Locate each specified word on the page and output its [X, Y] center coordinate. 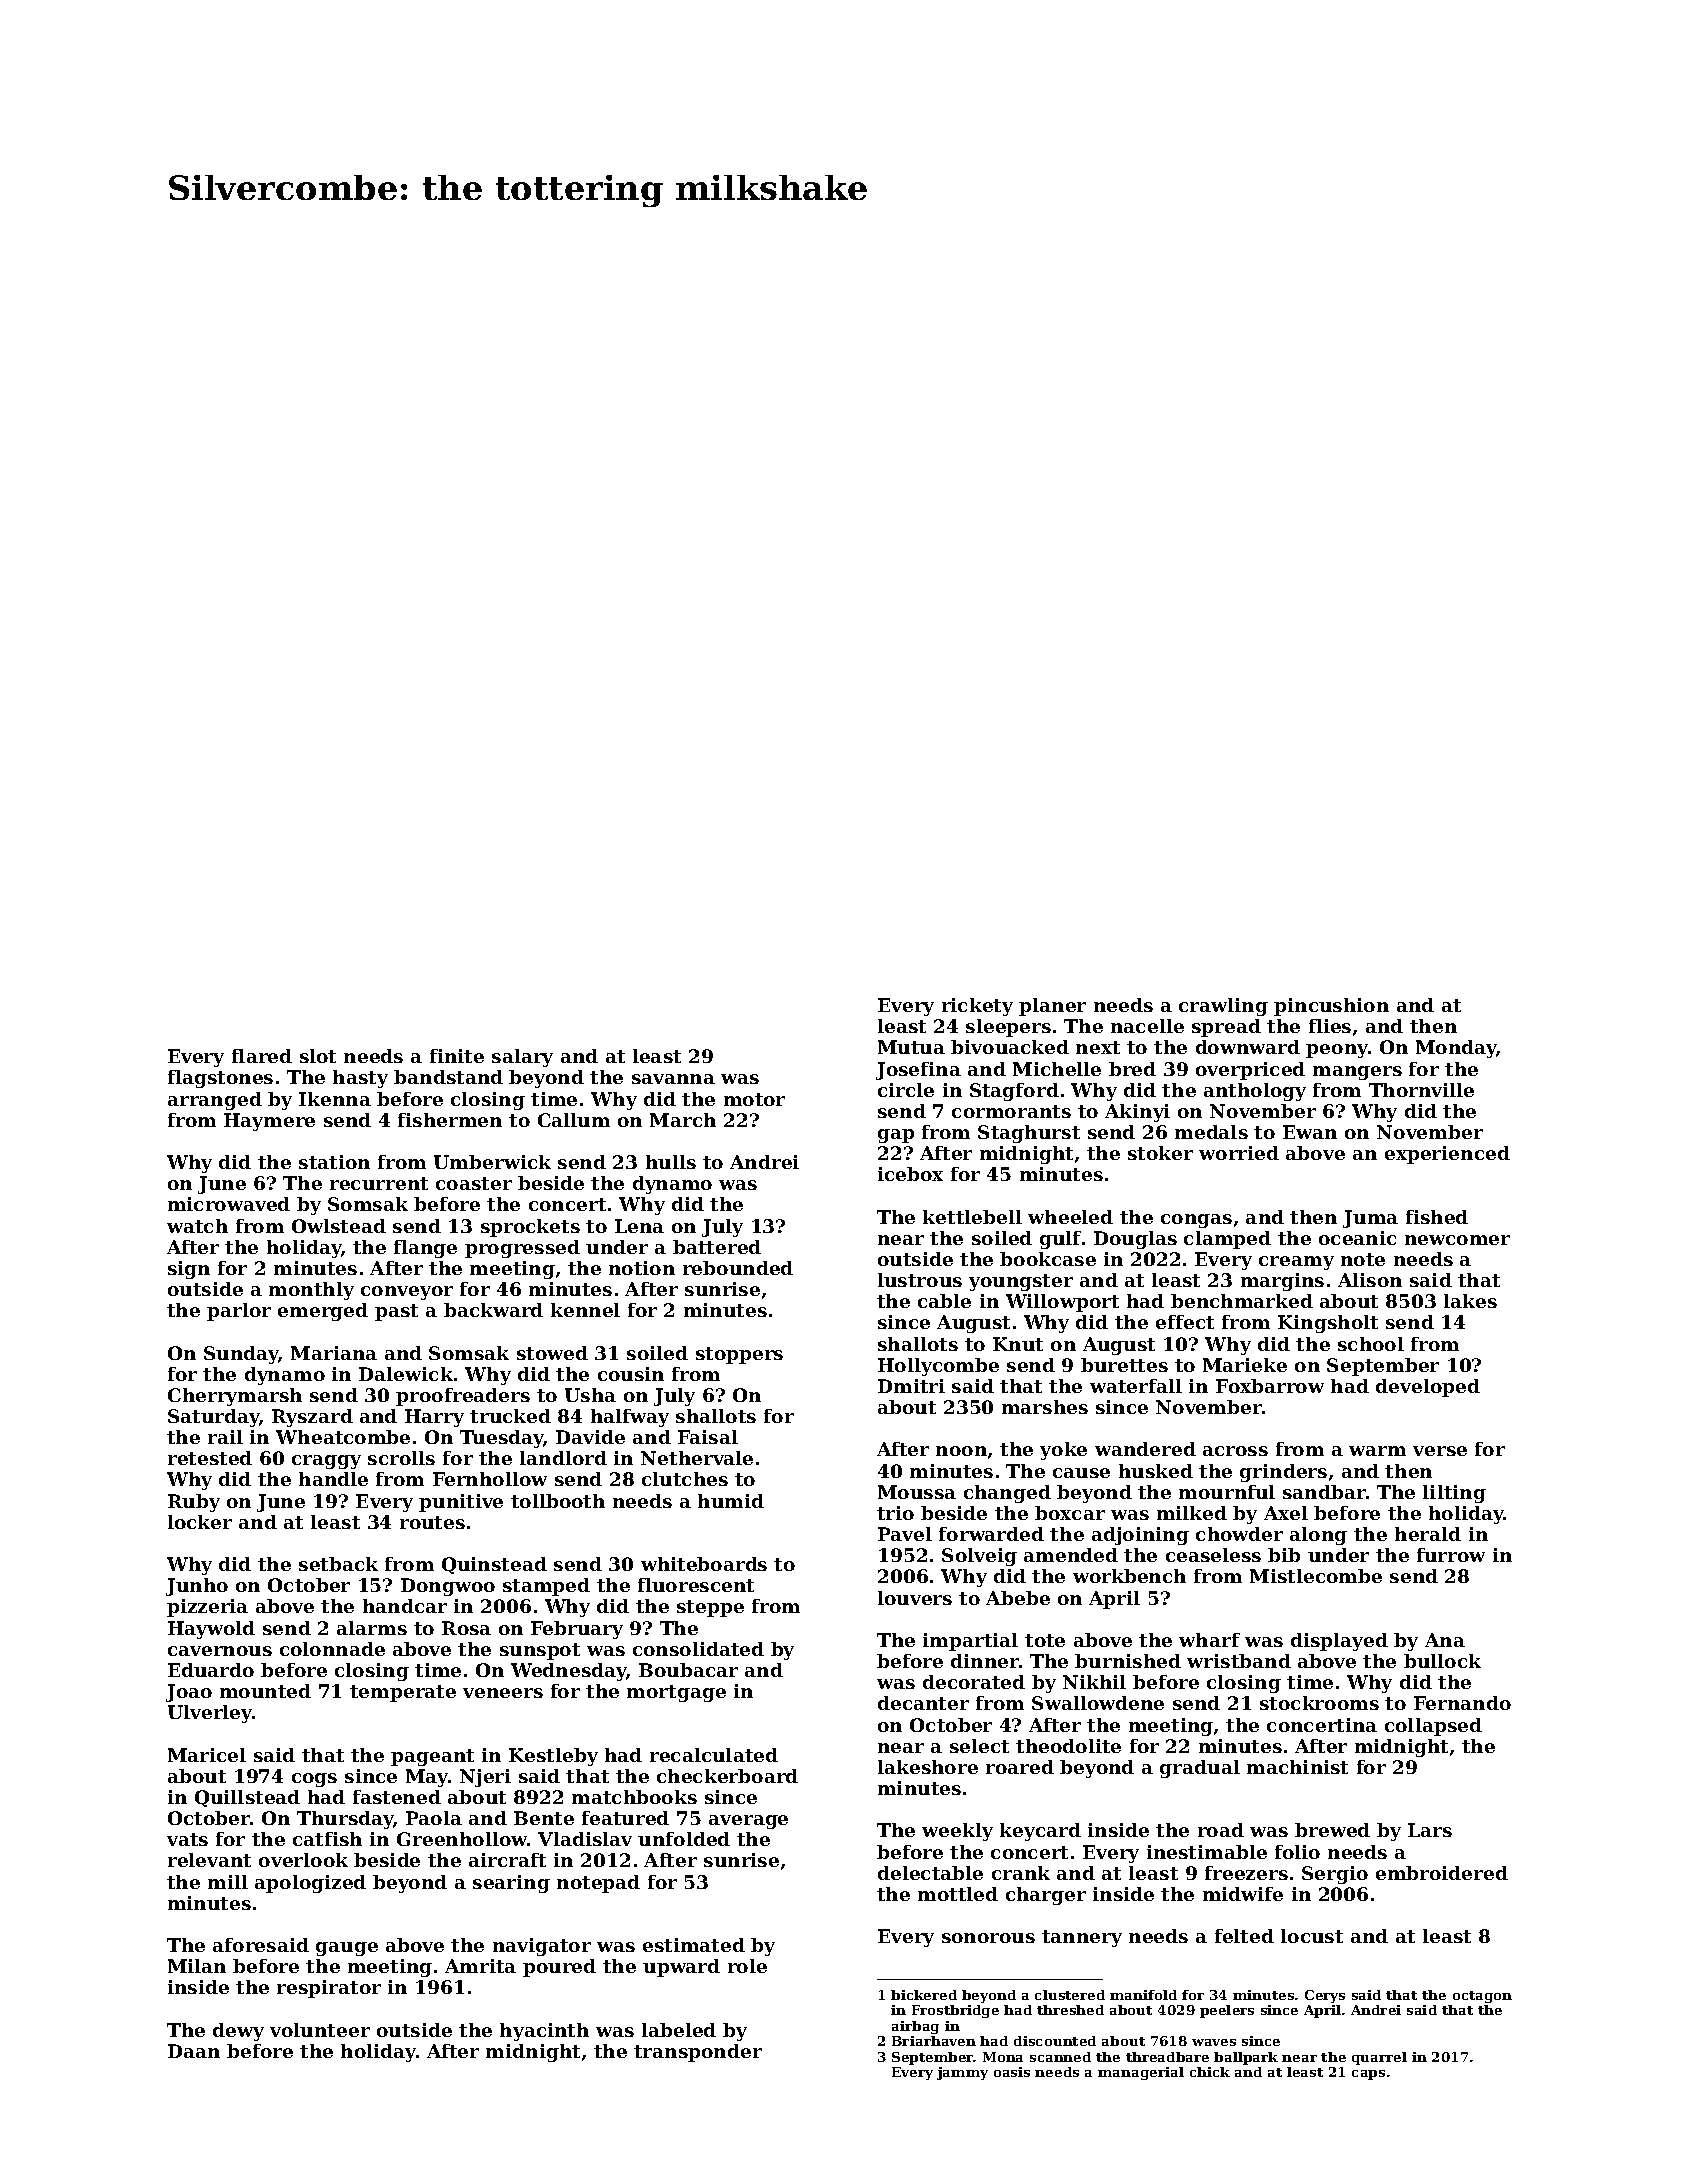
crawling [1223, 1007]
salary [522, 1058]
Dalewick [406, 1374]
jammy [962, 2073]
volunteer [320, 2030]
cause [1081, 1473]
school [1371, 1344]
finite [457, 1056]
